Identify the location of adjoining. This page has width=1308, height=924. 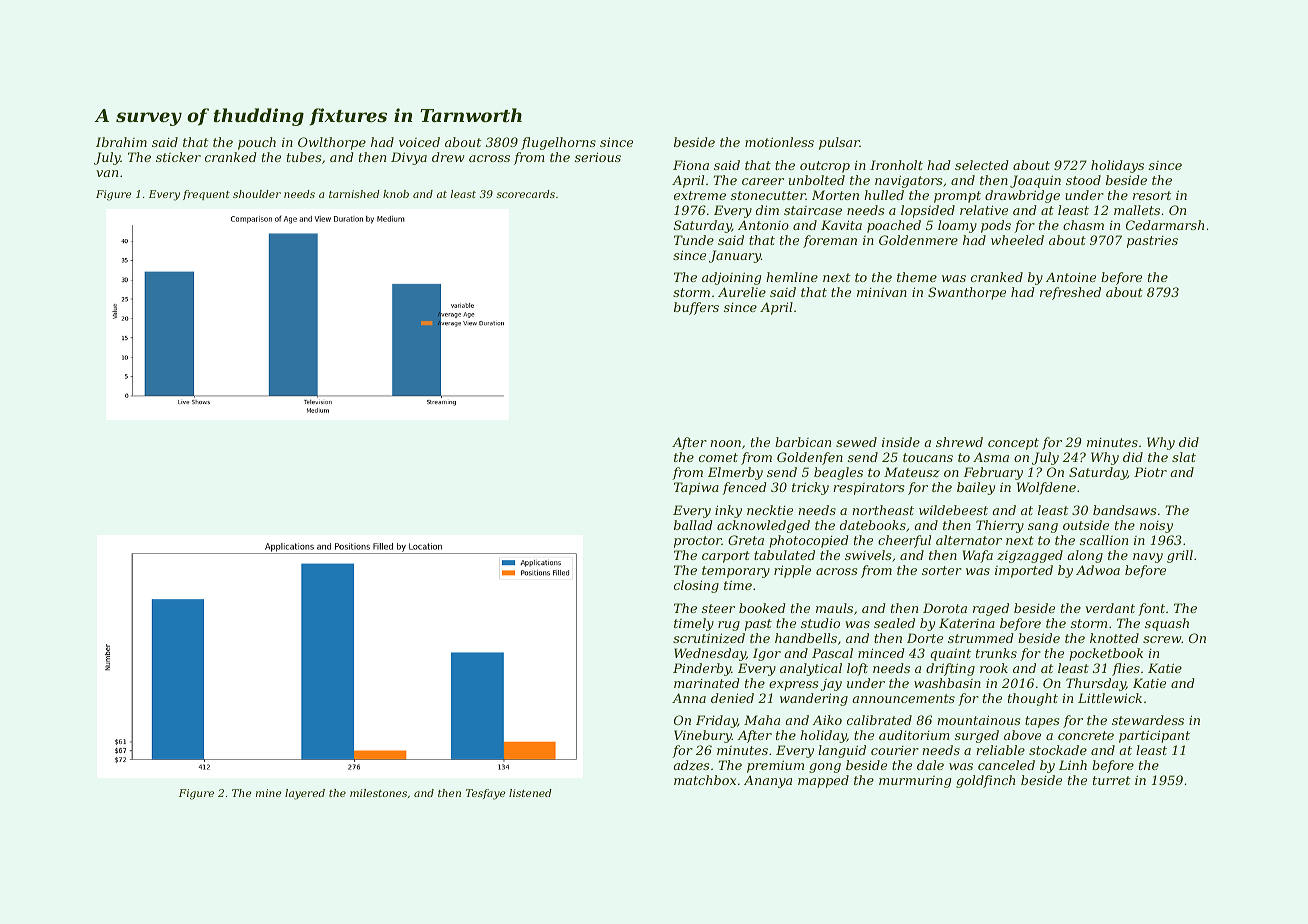
(731, 278).
